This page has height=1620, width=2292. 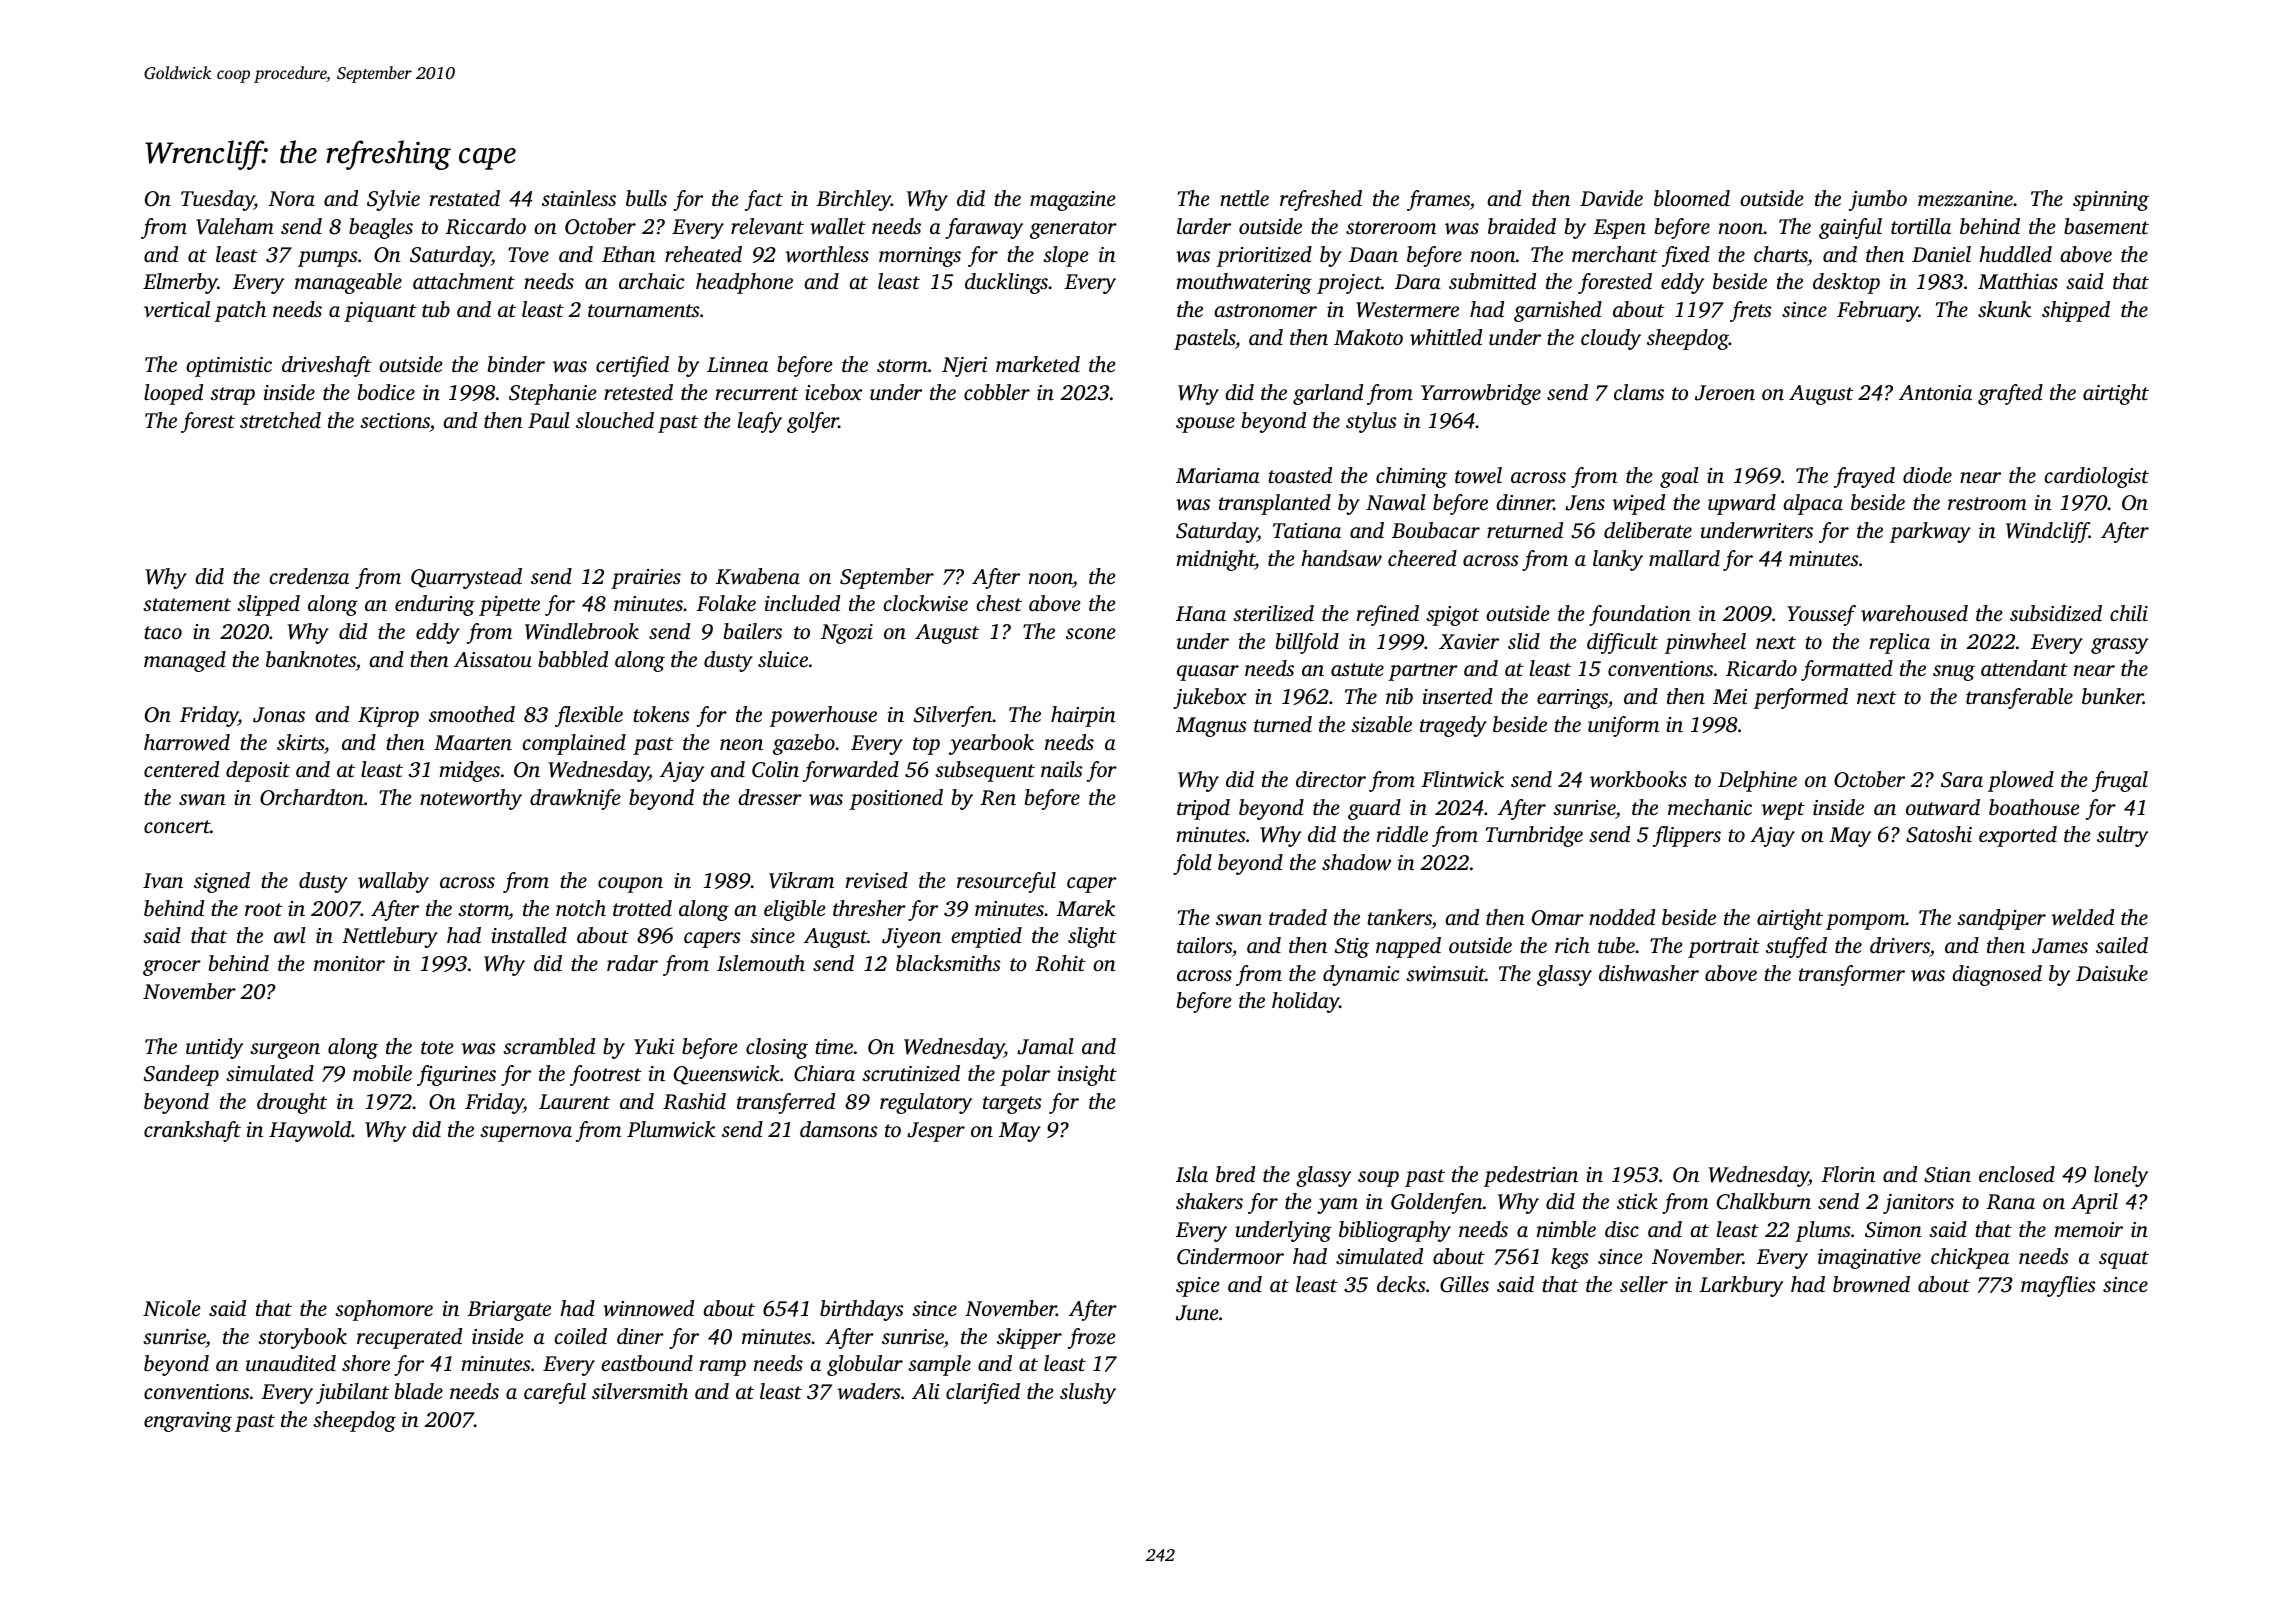 What do you see at coordinates (1201, 613) in the page?
I see `Hana` at bounding box center [1201, 613].
